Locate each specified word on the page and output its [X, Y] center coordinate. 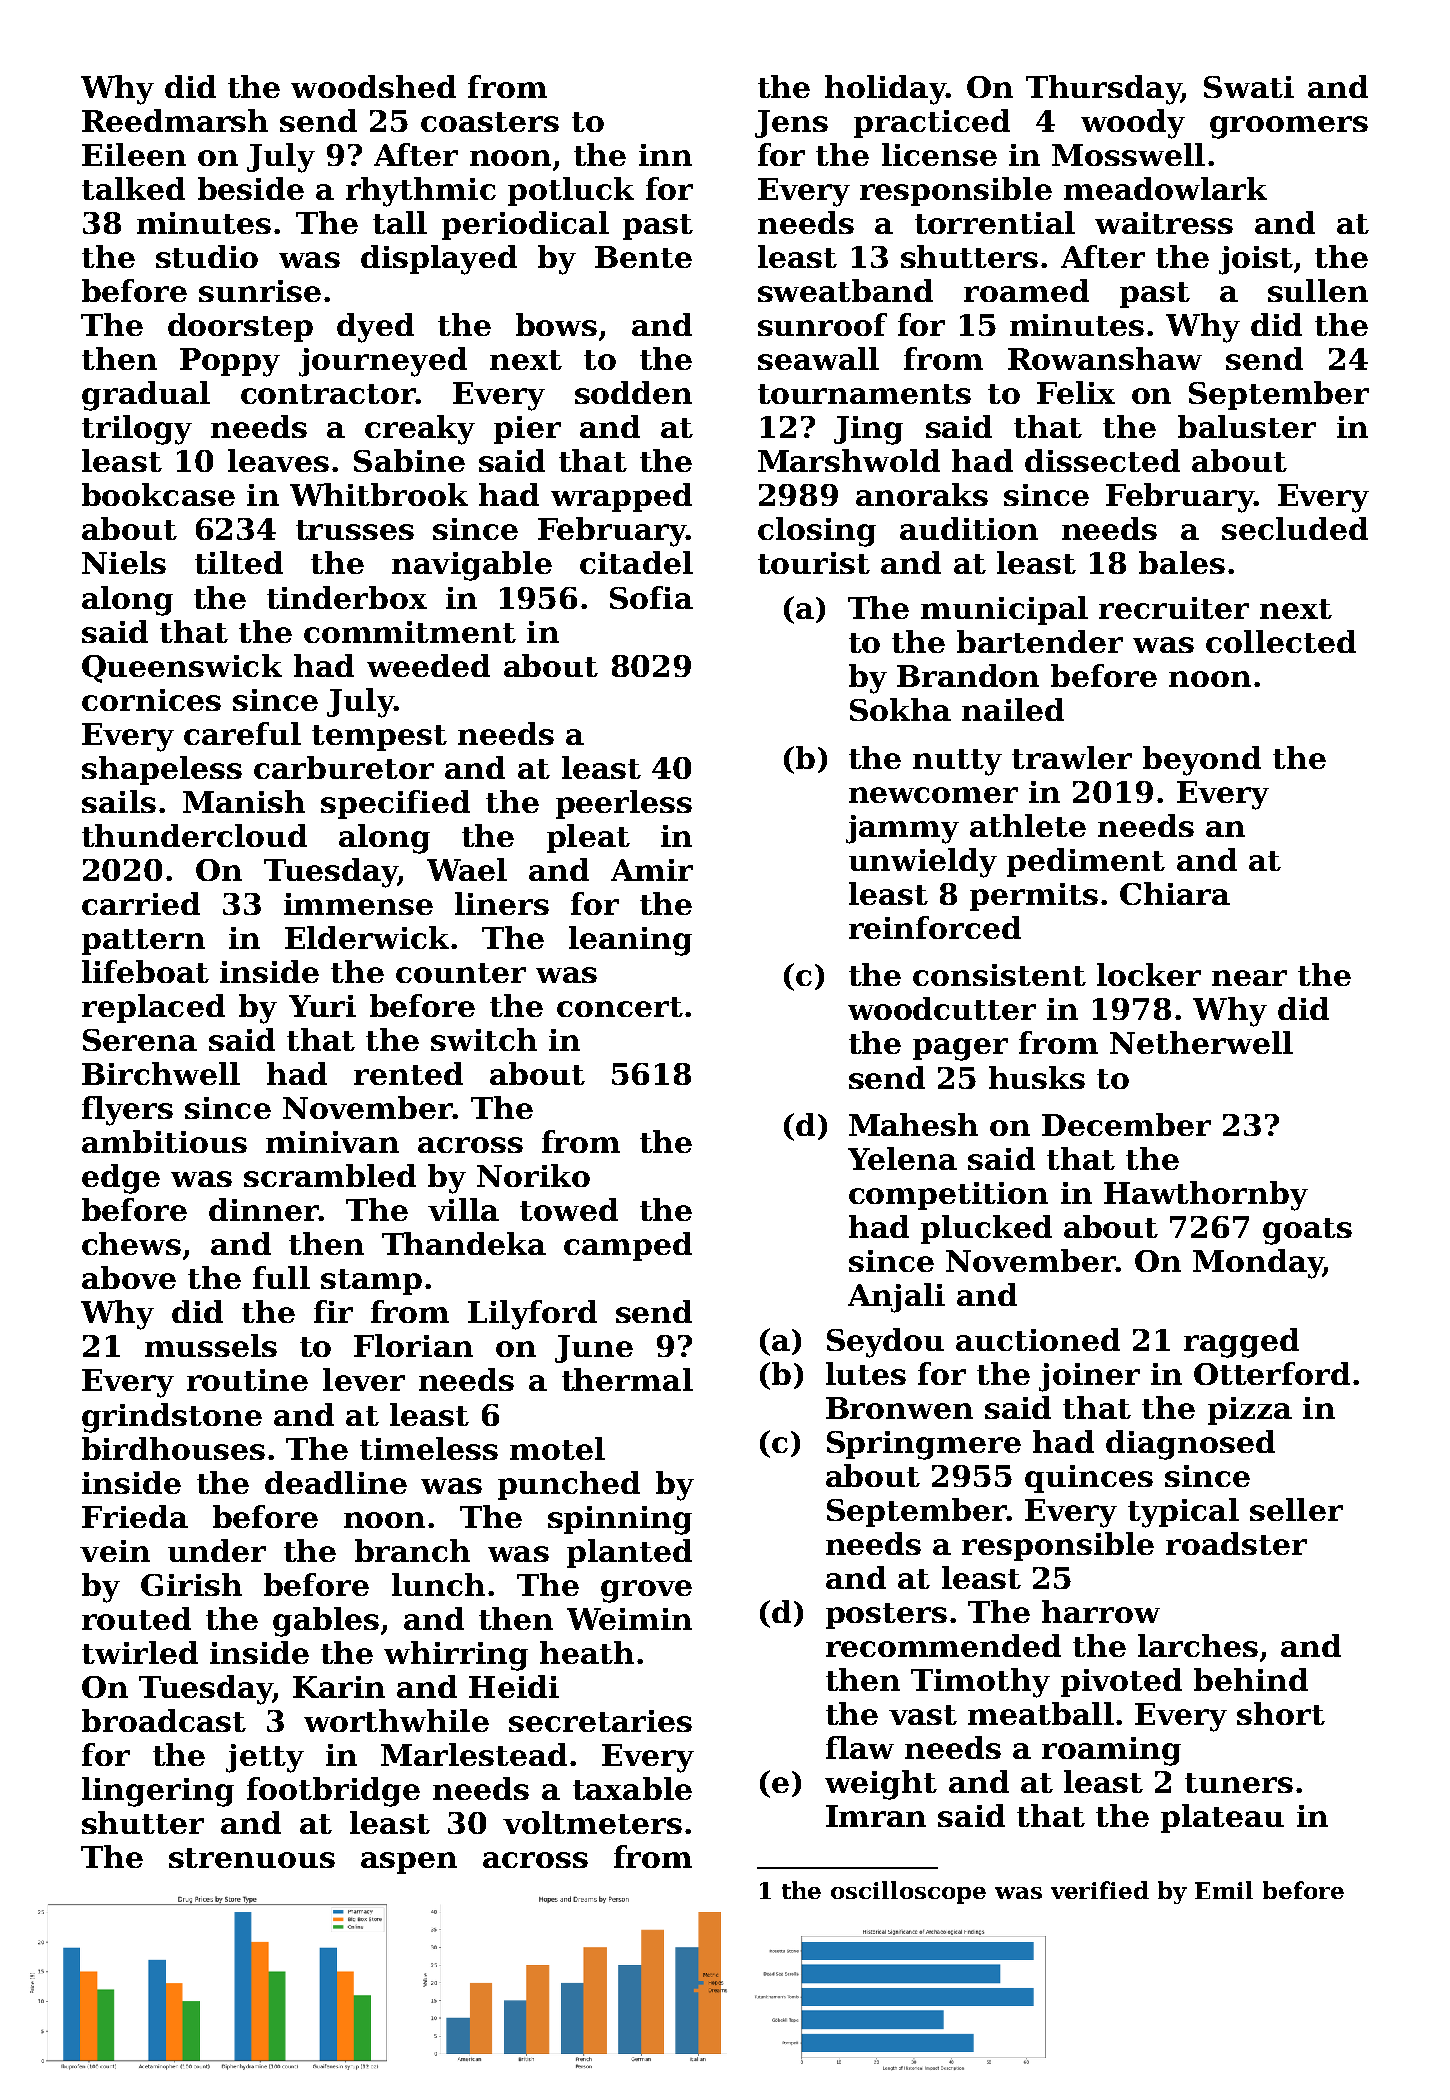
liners [502, 903]
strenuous [252, 1858]
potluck [571, 191]
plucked [986, 1229]
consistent [999, 975]
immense [358, 904]
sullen [1318, 290]
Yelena [902, 1158]
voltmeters [592, 1822]
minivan [332, 1142]
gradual [146, 396]
